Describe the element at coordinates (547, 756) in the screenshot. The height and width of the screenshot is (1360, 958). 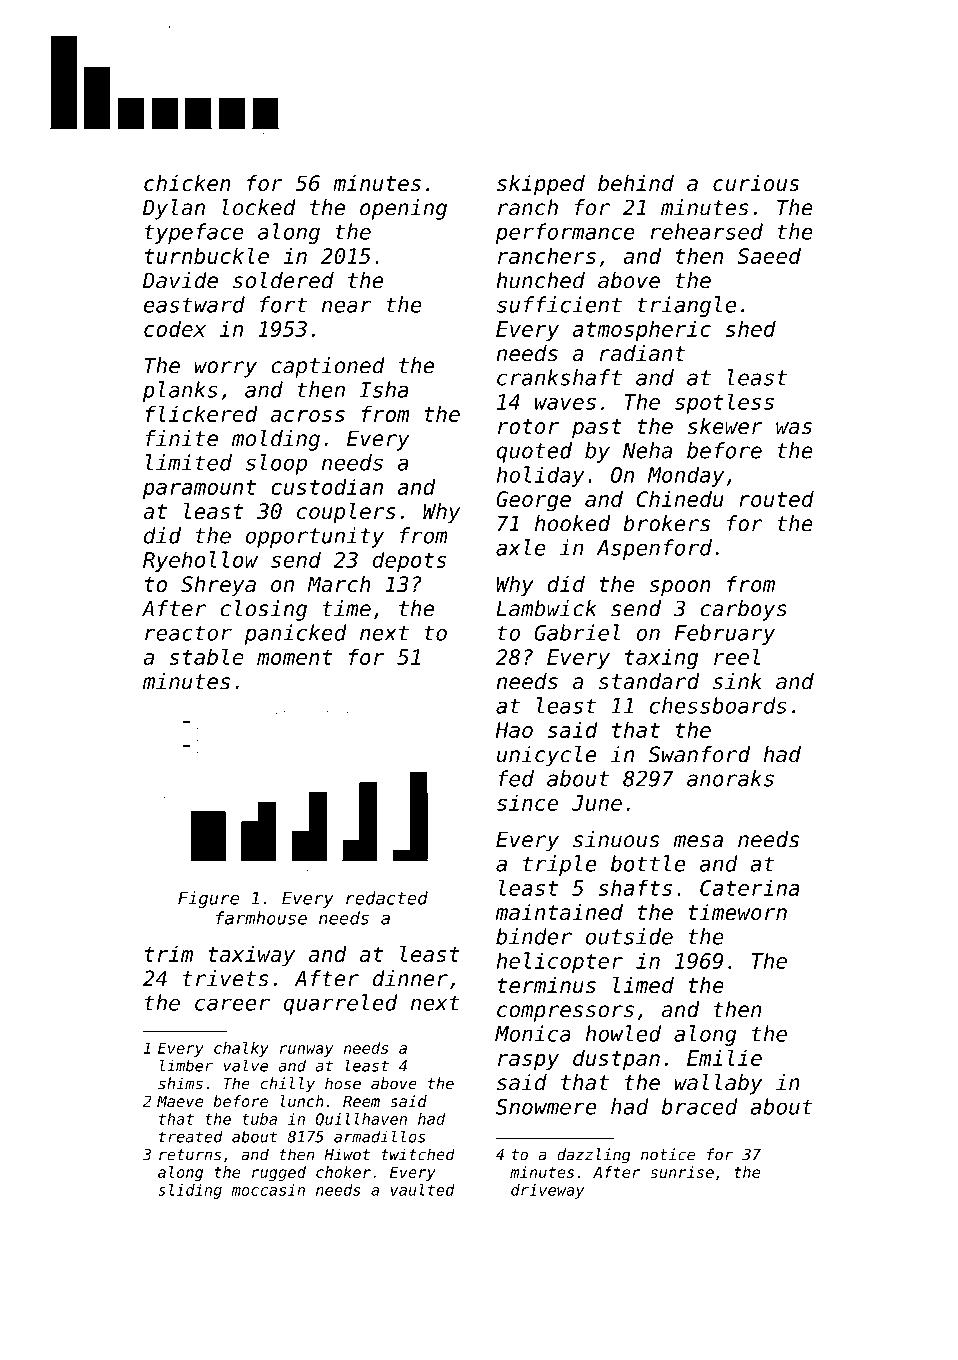
I see `unicycle` at that location.
